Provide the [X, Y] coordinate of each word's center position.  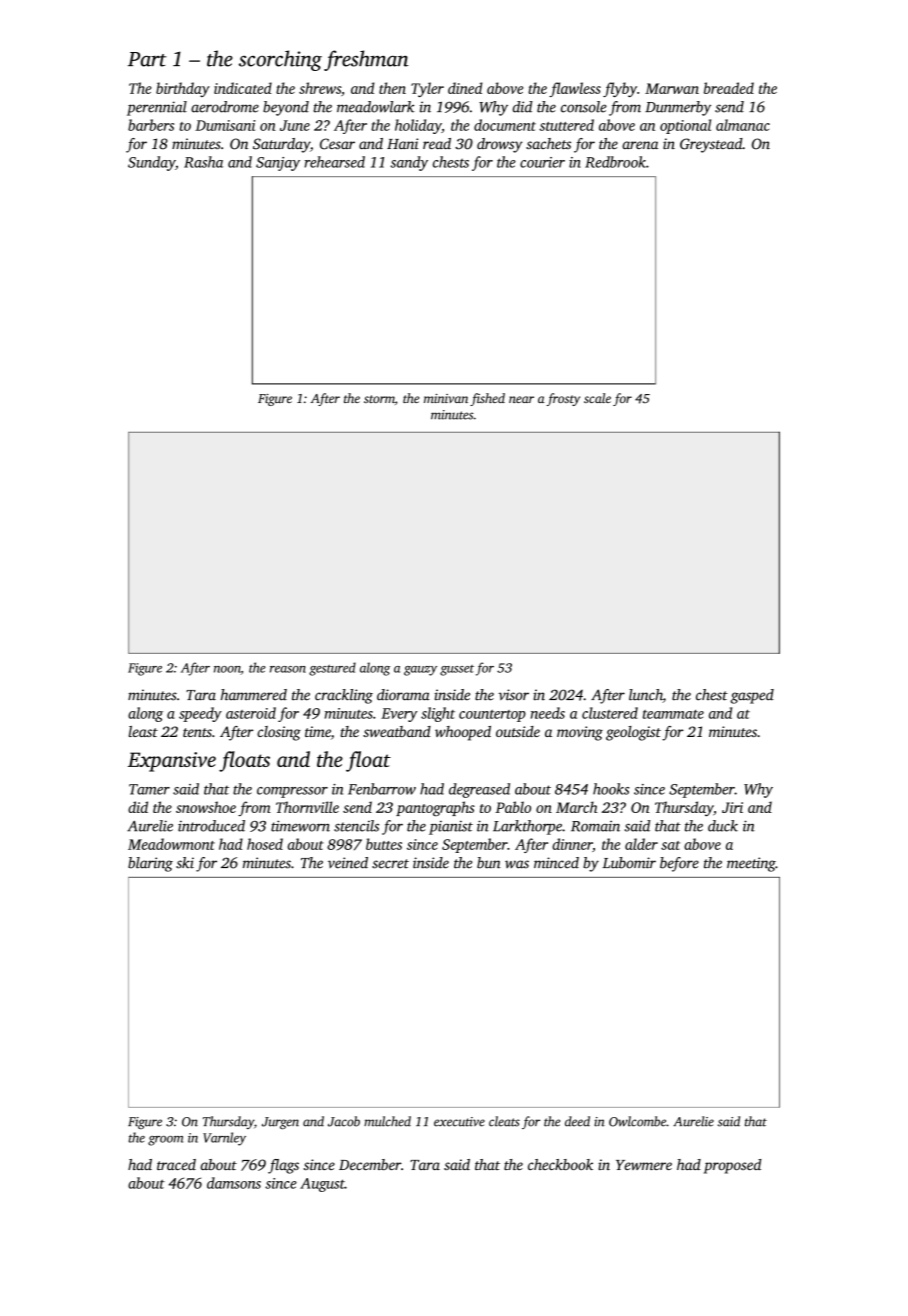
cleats [504, 1121]
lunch [646, 696]
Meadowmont [171, 844]
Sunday [151, 163]
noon [227, 670]
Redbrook [615, 162]
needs [548, 713]
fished [487, 399]
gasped [752, 696]
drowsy [500, 145]
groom [165, 1141]
